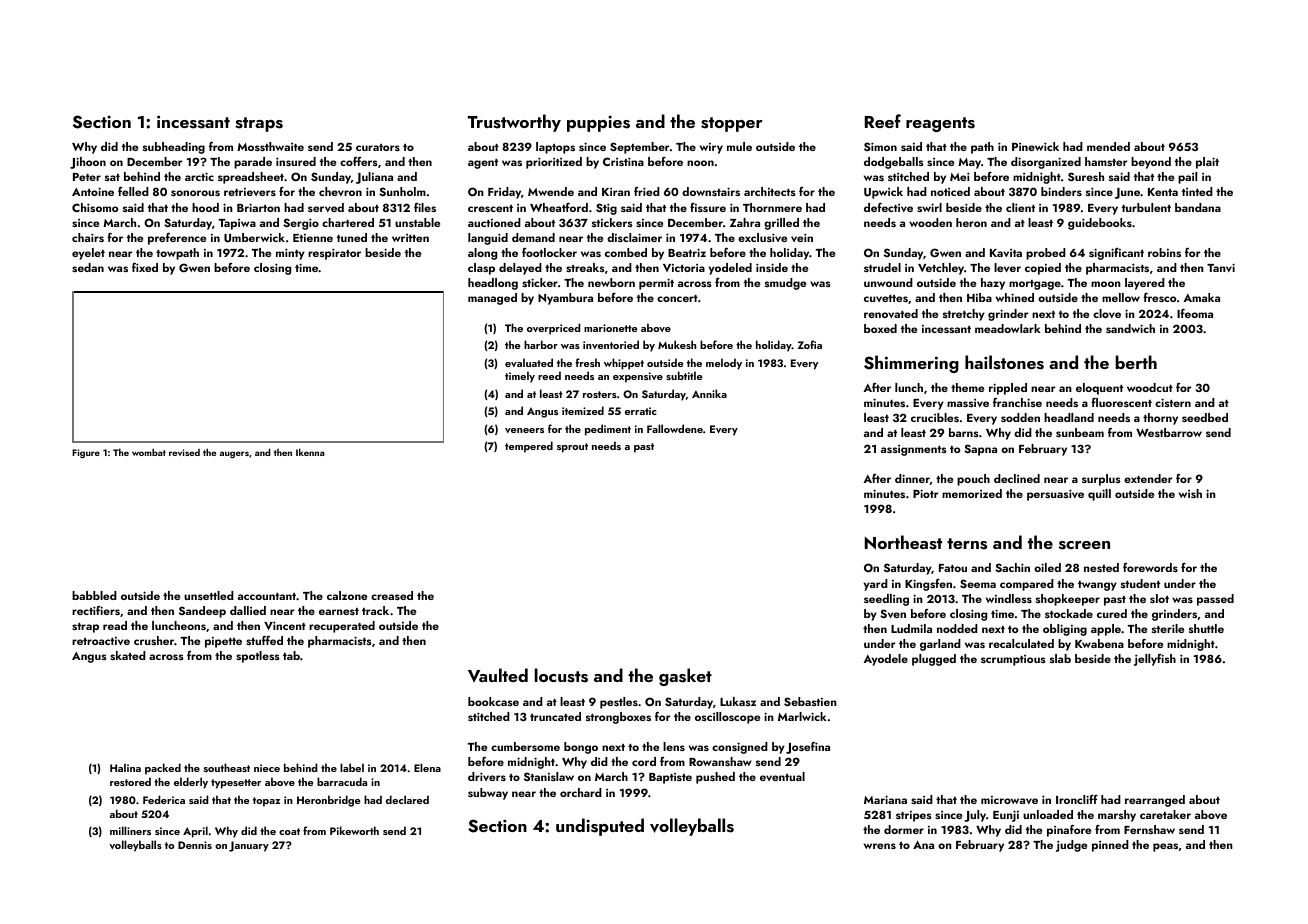 Image resolution: width=1308 pixels, height=924 pixels. Describe the element at coordinates (529, 447) in the document. I see `tempered` at that location.
